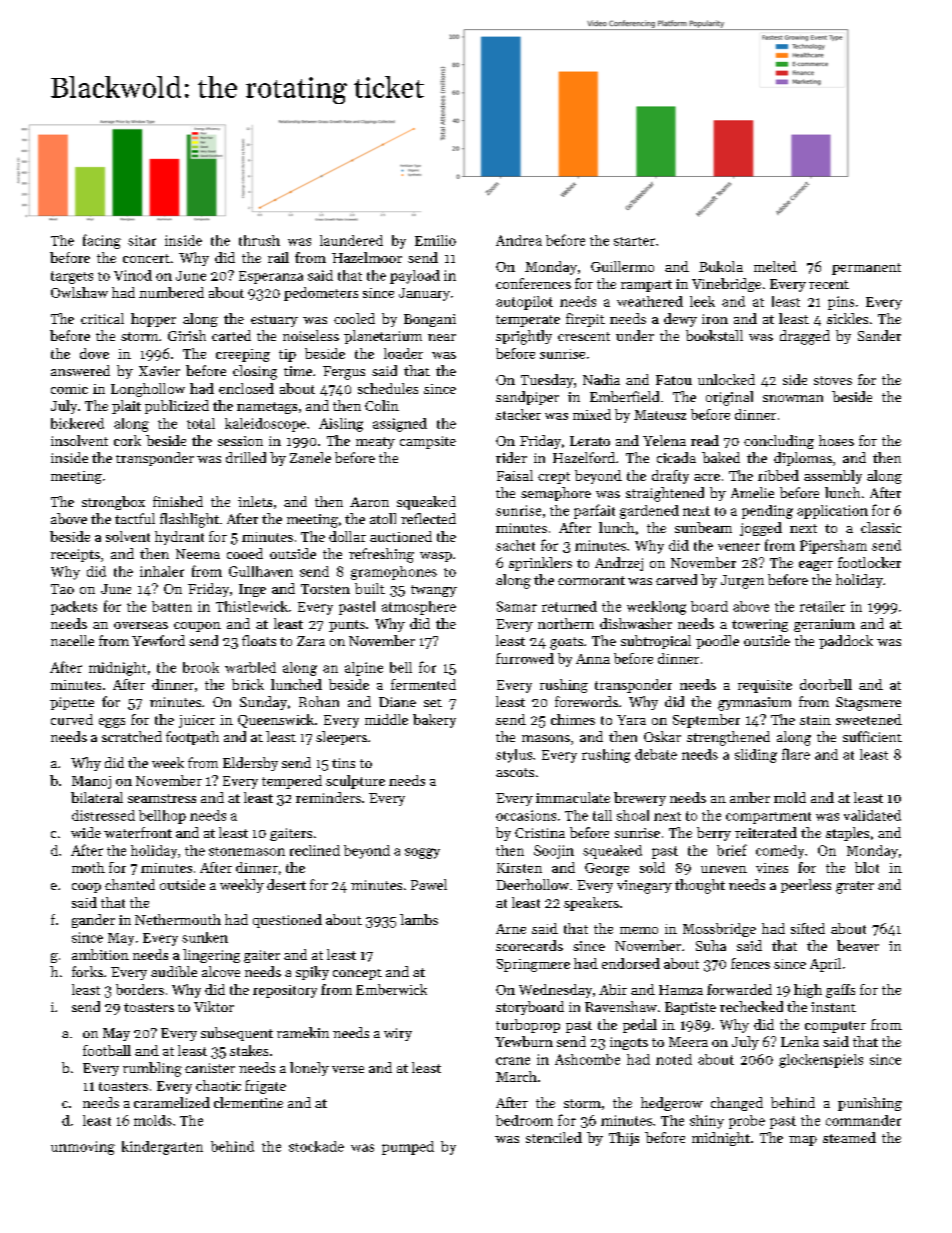  Describe the element at coordinates (519, 240) in the image. I see `Andrea` at that location.
